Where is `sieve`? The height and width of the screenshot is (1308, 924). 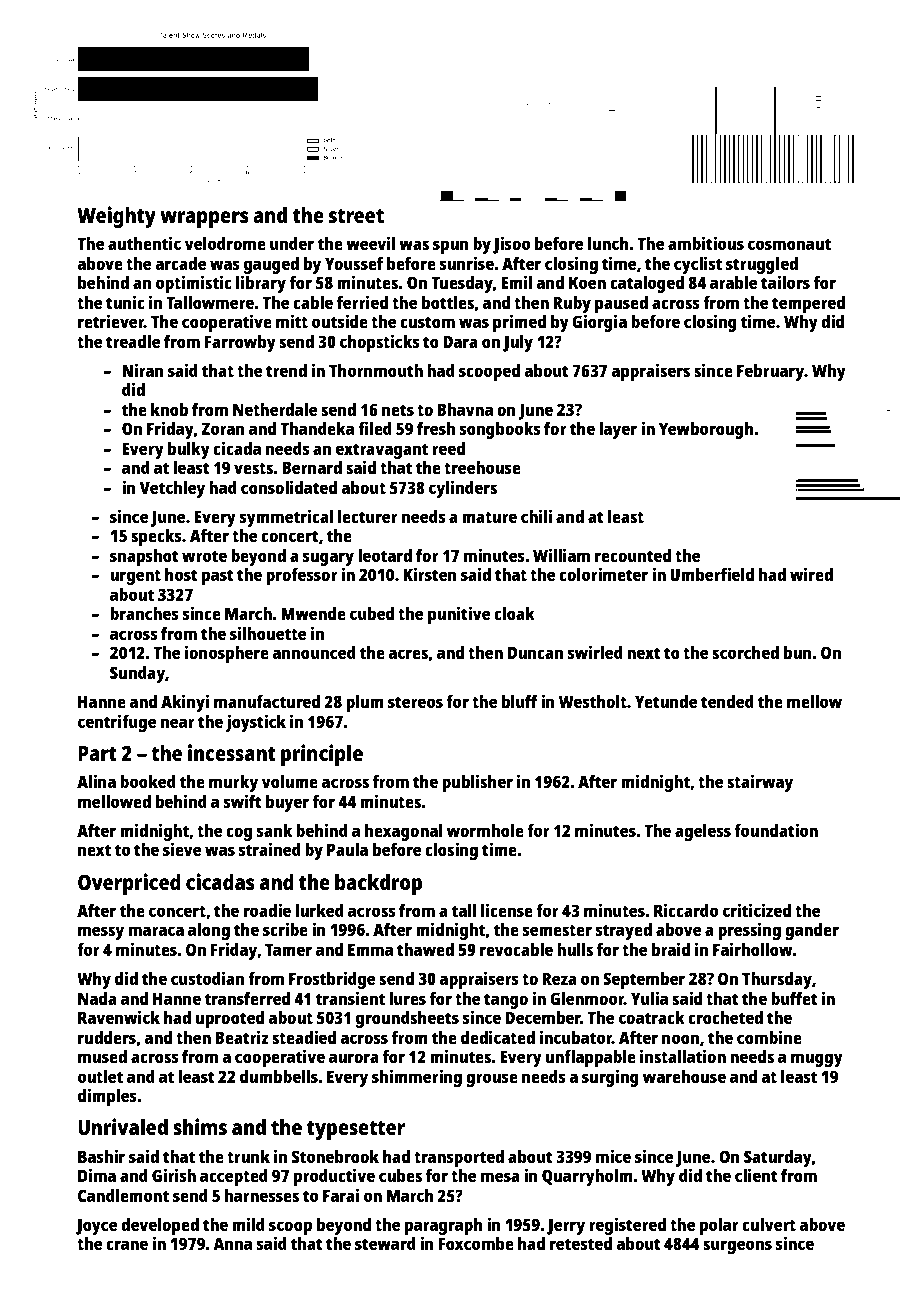
sieve is located at coordinates (182, 849).
